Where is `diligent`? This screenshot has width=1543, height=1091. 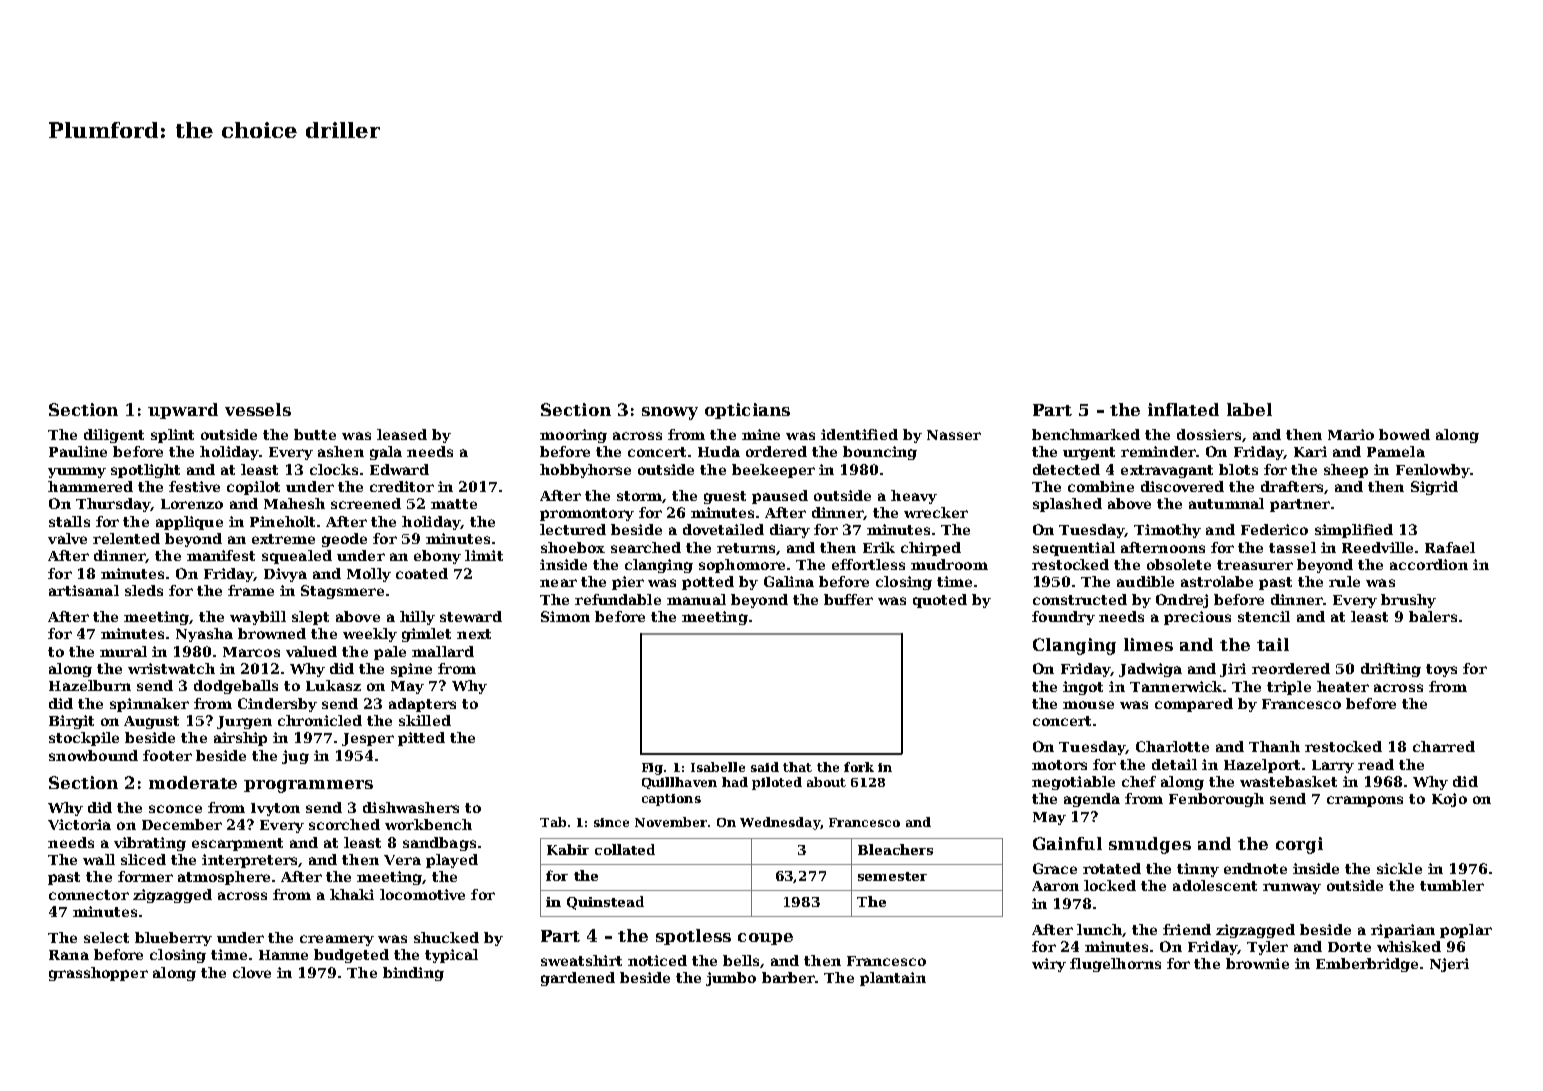 diligent is located at coordinates (114, 436).
